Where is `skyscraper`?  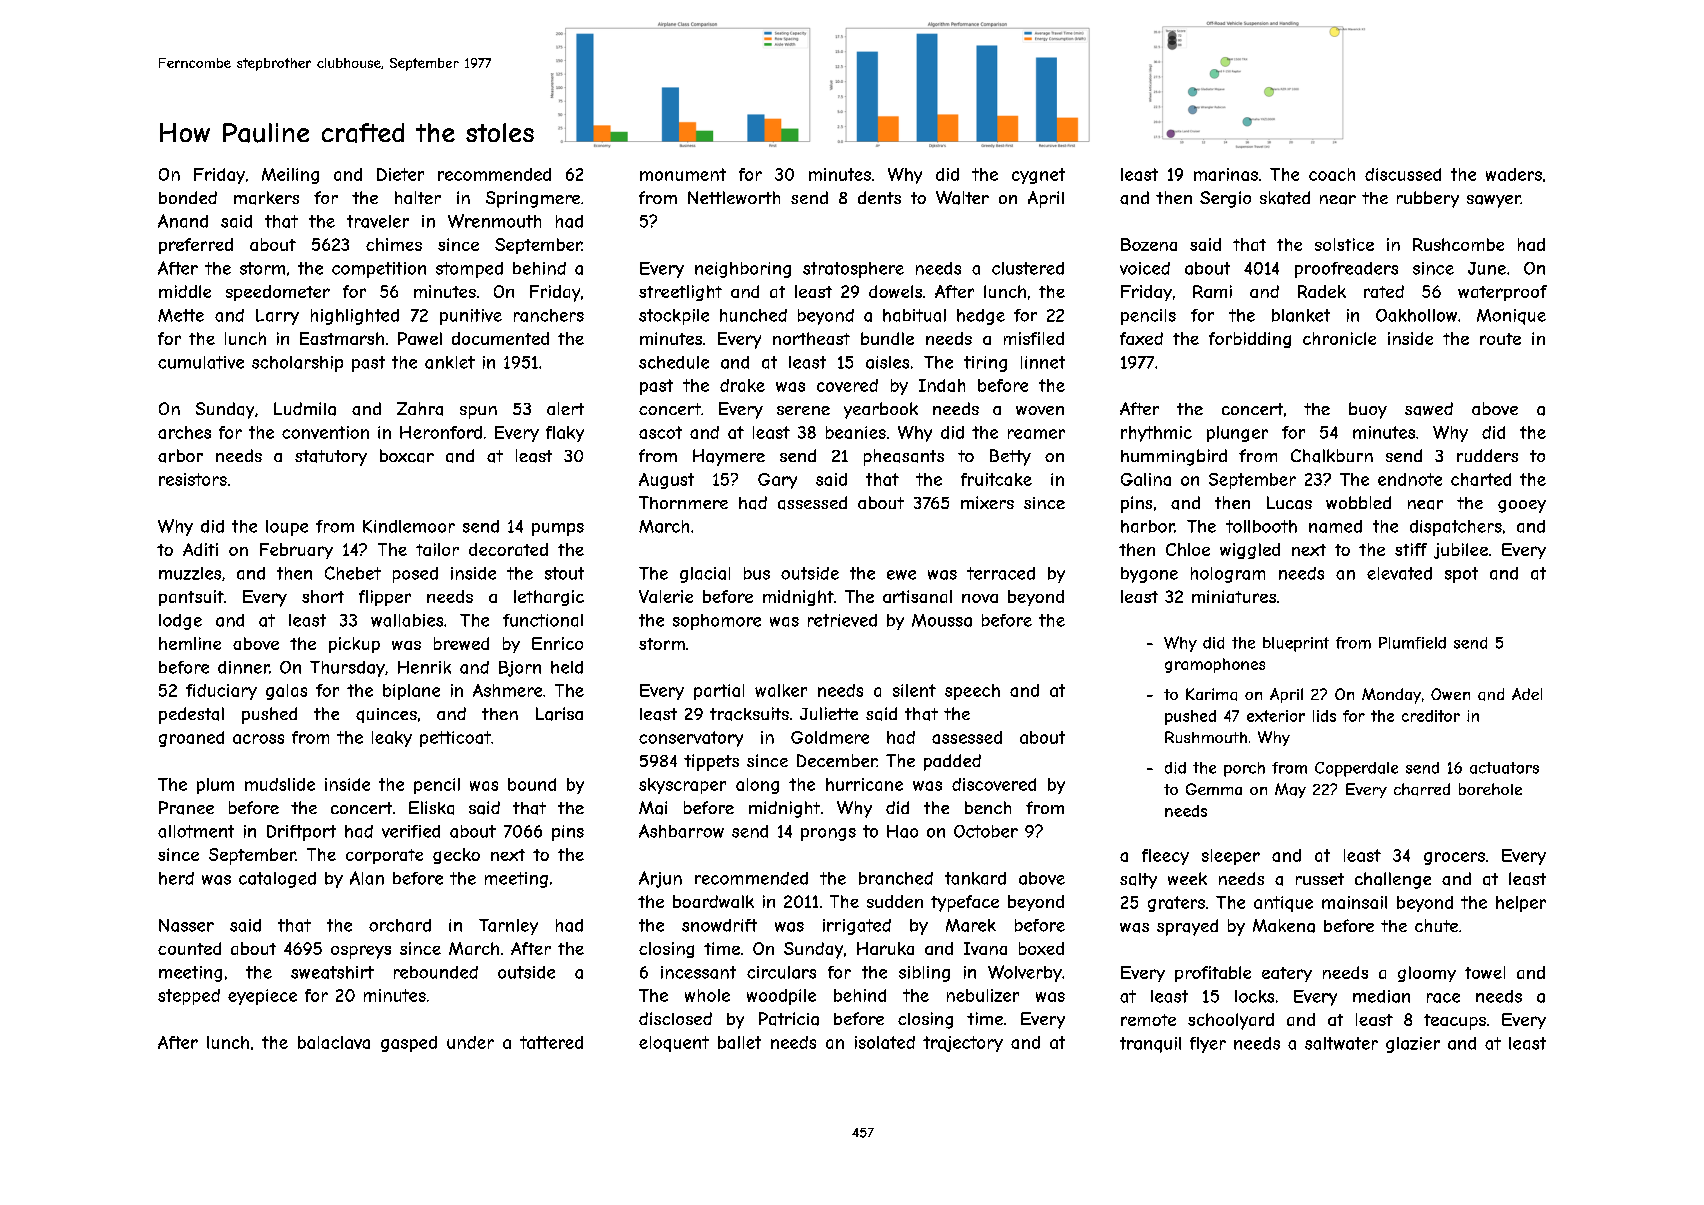
skyscraper is located at coordinates (682, 786).
